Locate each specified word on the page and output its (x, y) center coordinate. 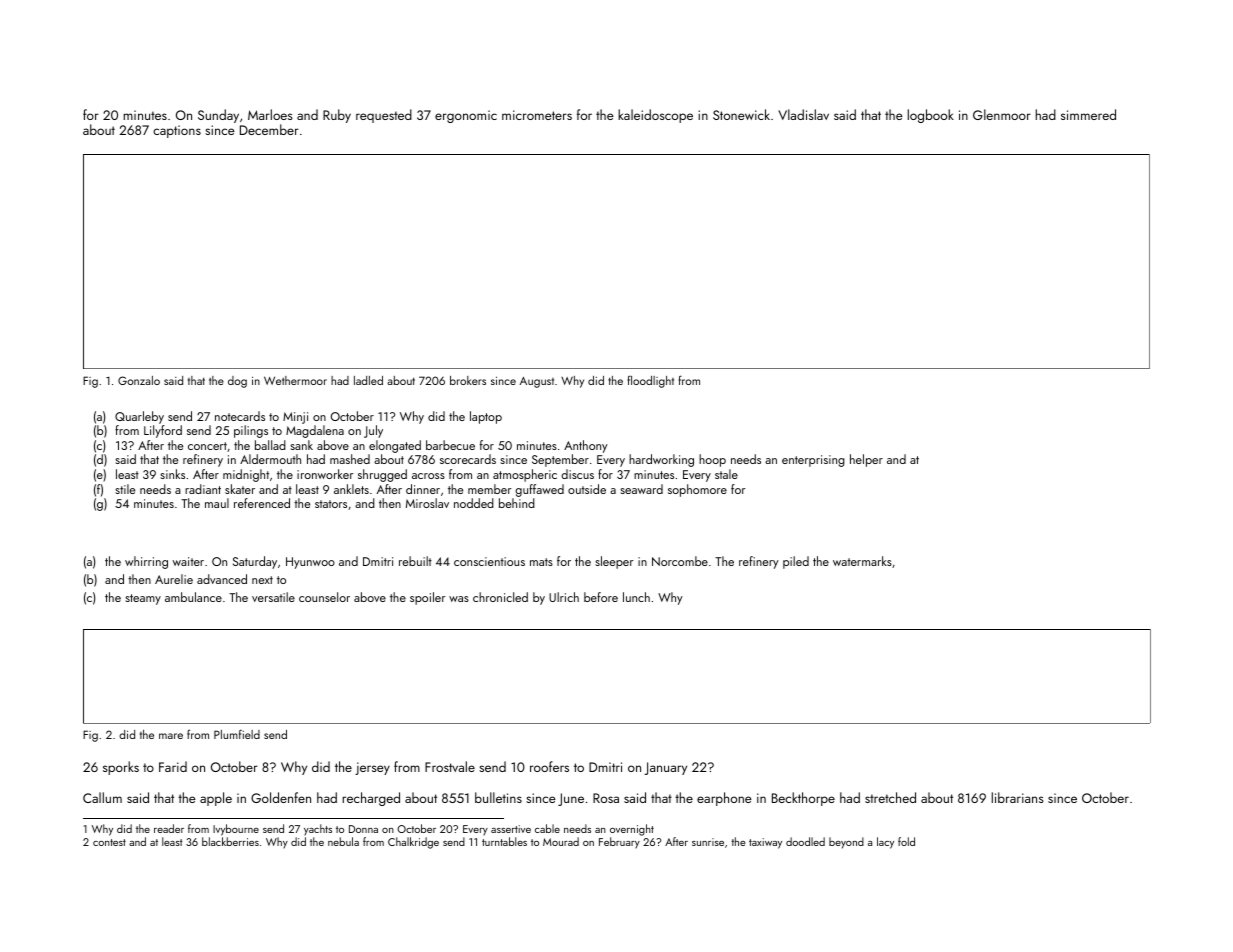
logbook (931, 116)
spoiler (427, 598)
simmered (1088, 114)
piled (796, 562)
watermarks (862, 561)
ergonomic (466, 116)
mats (541, 562)
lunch (636, 597)
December (269, 129)
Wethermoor (295, 380)
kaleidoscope (655, 116)
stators (331, 504)
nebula (343, 841)
